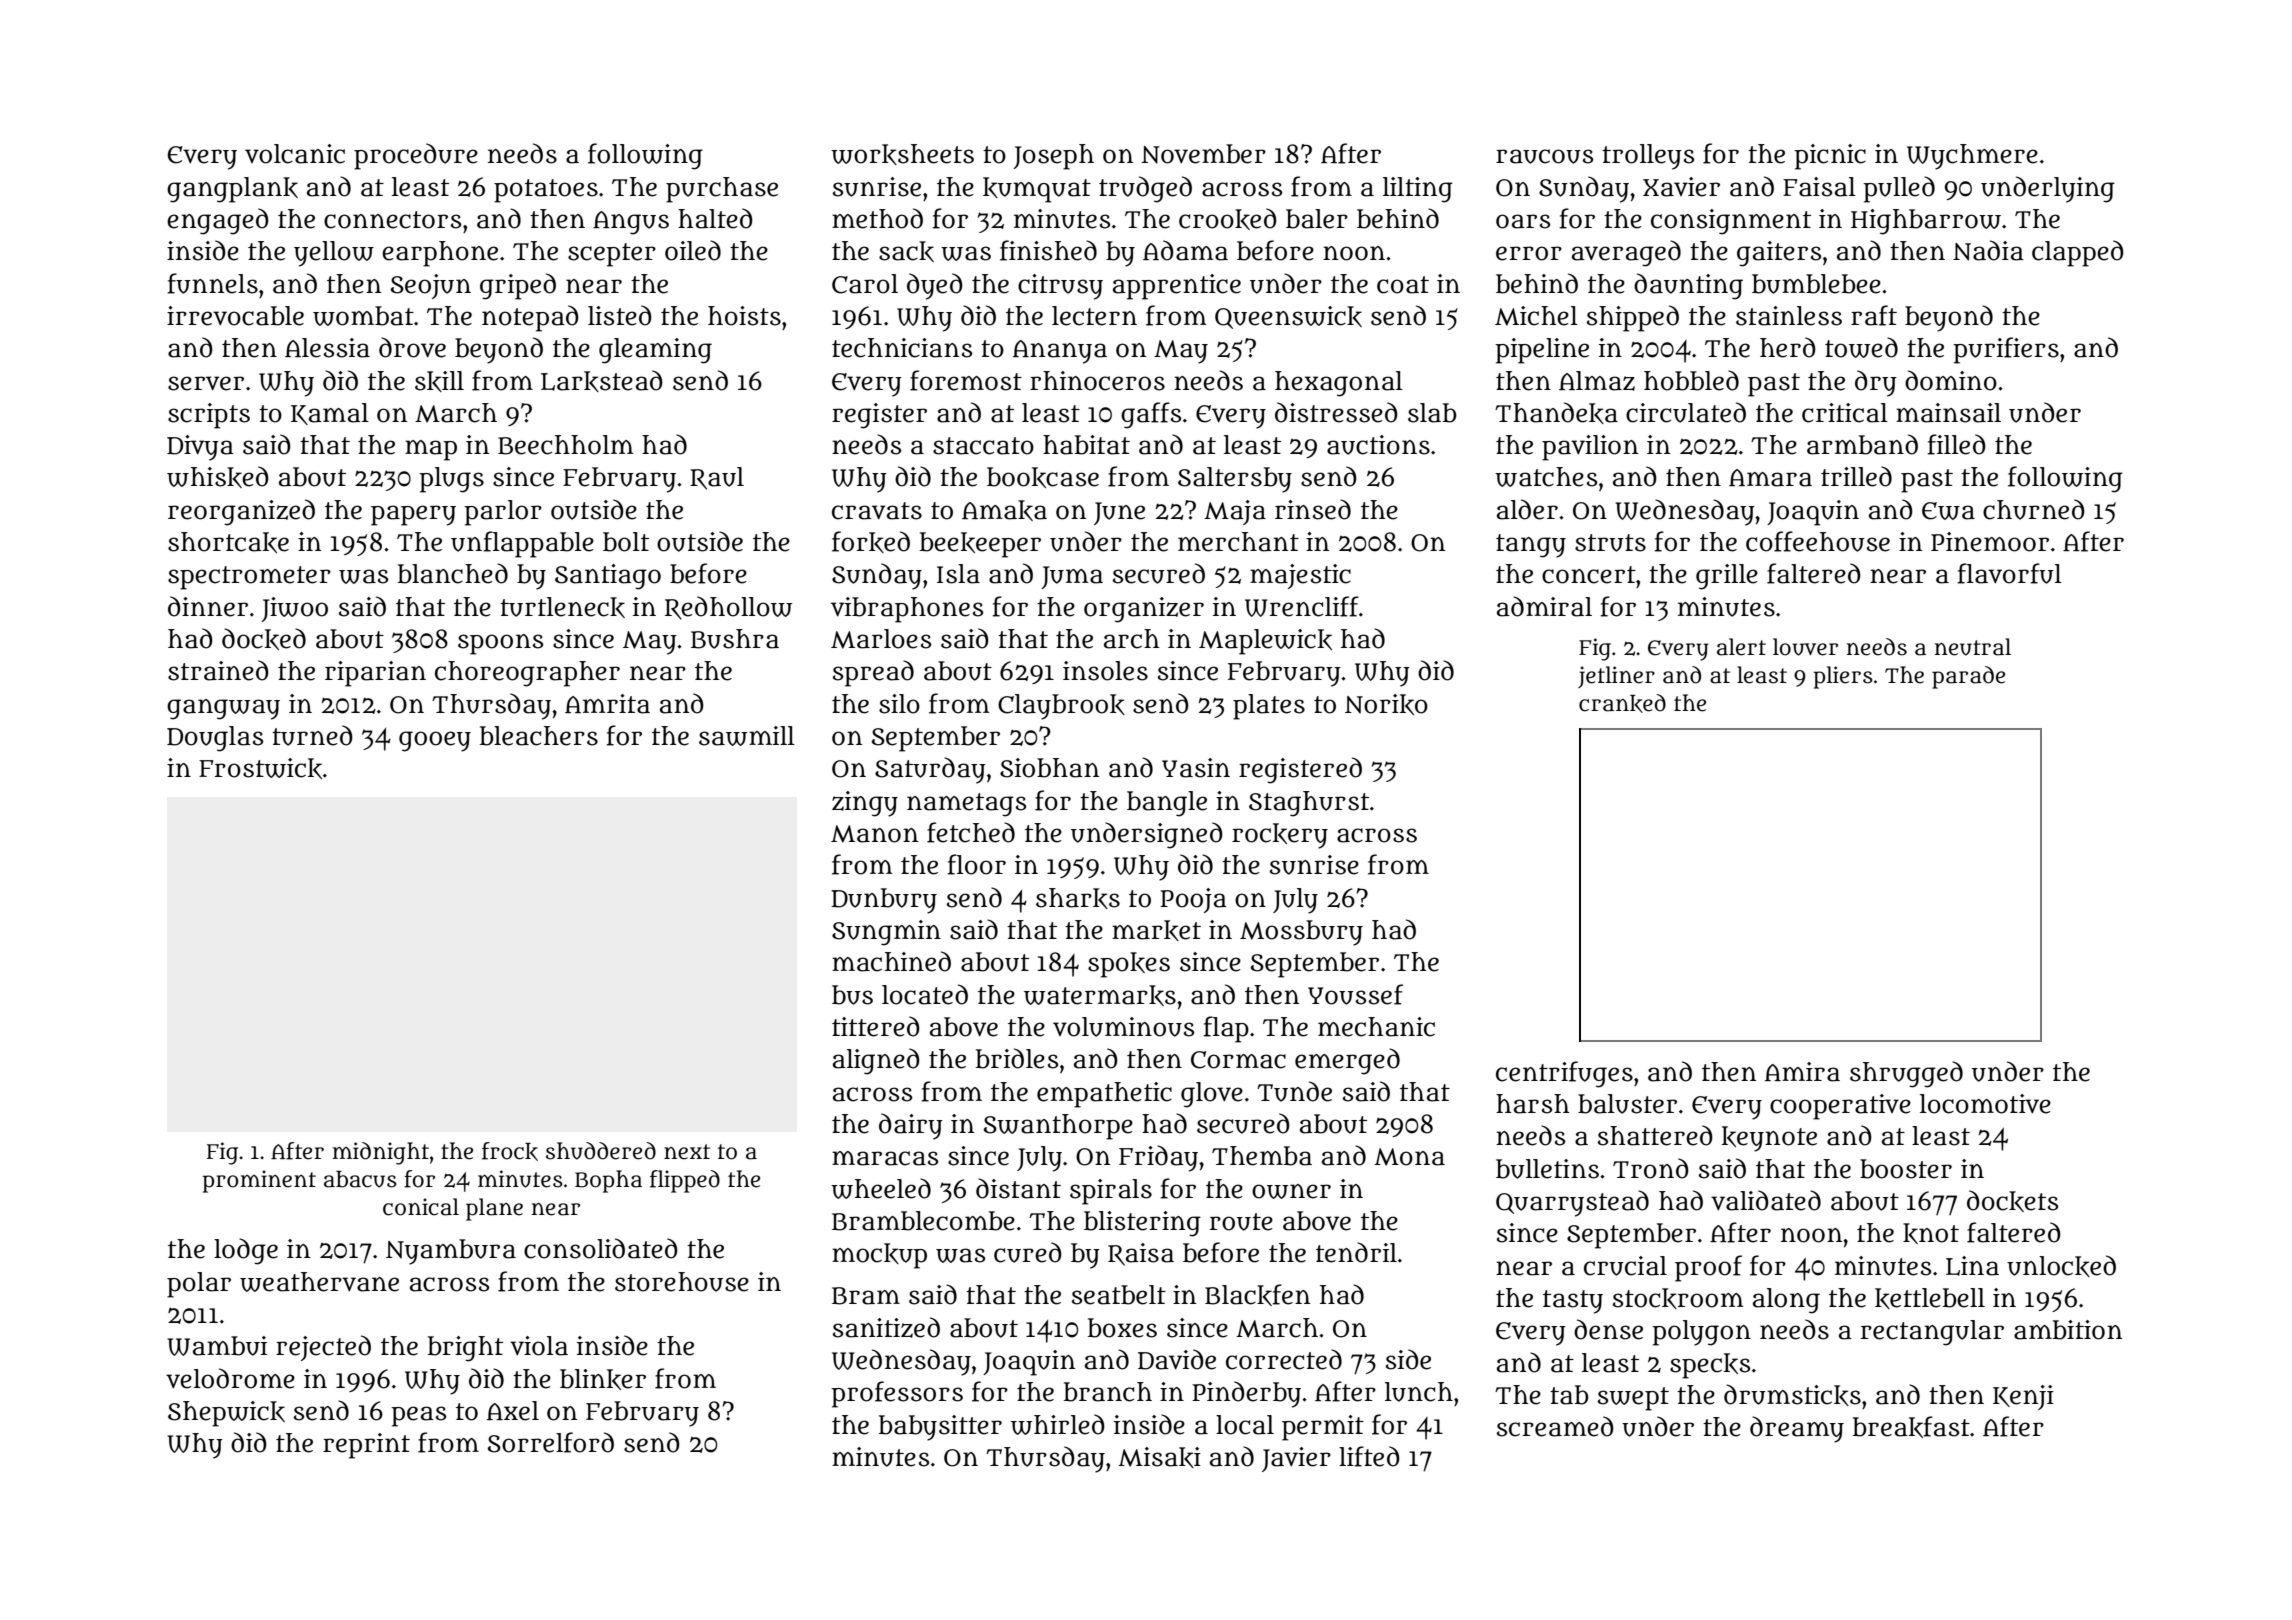 Image resolution: width=2292 pixels, height=1620 pixels. Describe the element at coordinates (366, 1446) in the screenshot. I see `reprint` at that location.
